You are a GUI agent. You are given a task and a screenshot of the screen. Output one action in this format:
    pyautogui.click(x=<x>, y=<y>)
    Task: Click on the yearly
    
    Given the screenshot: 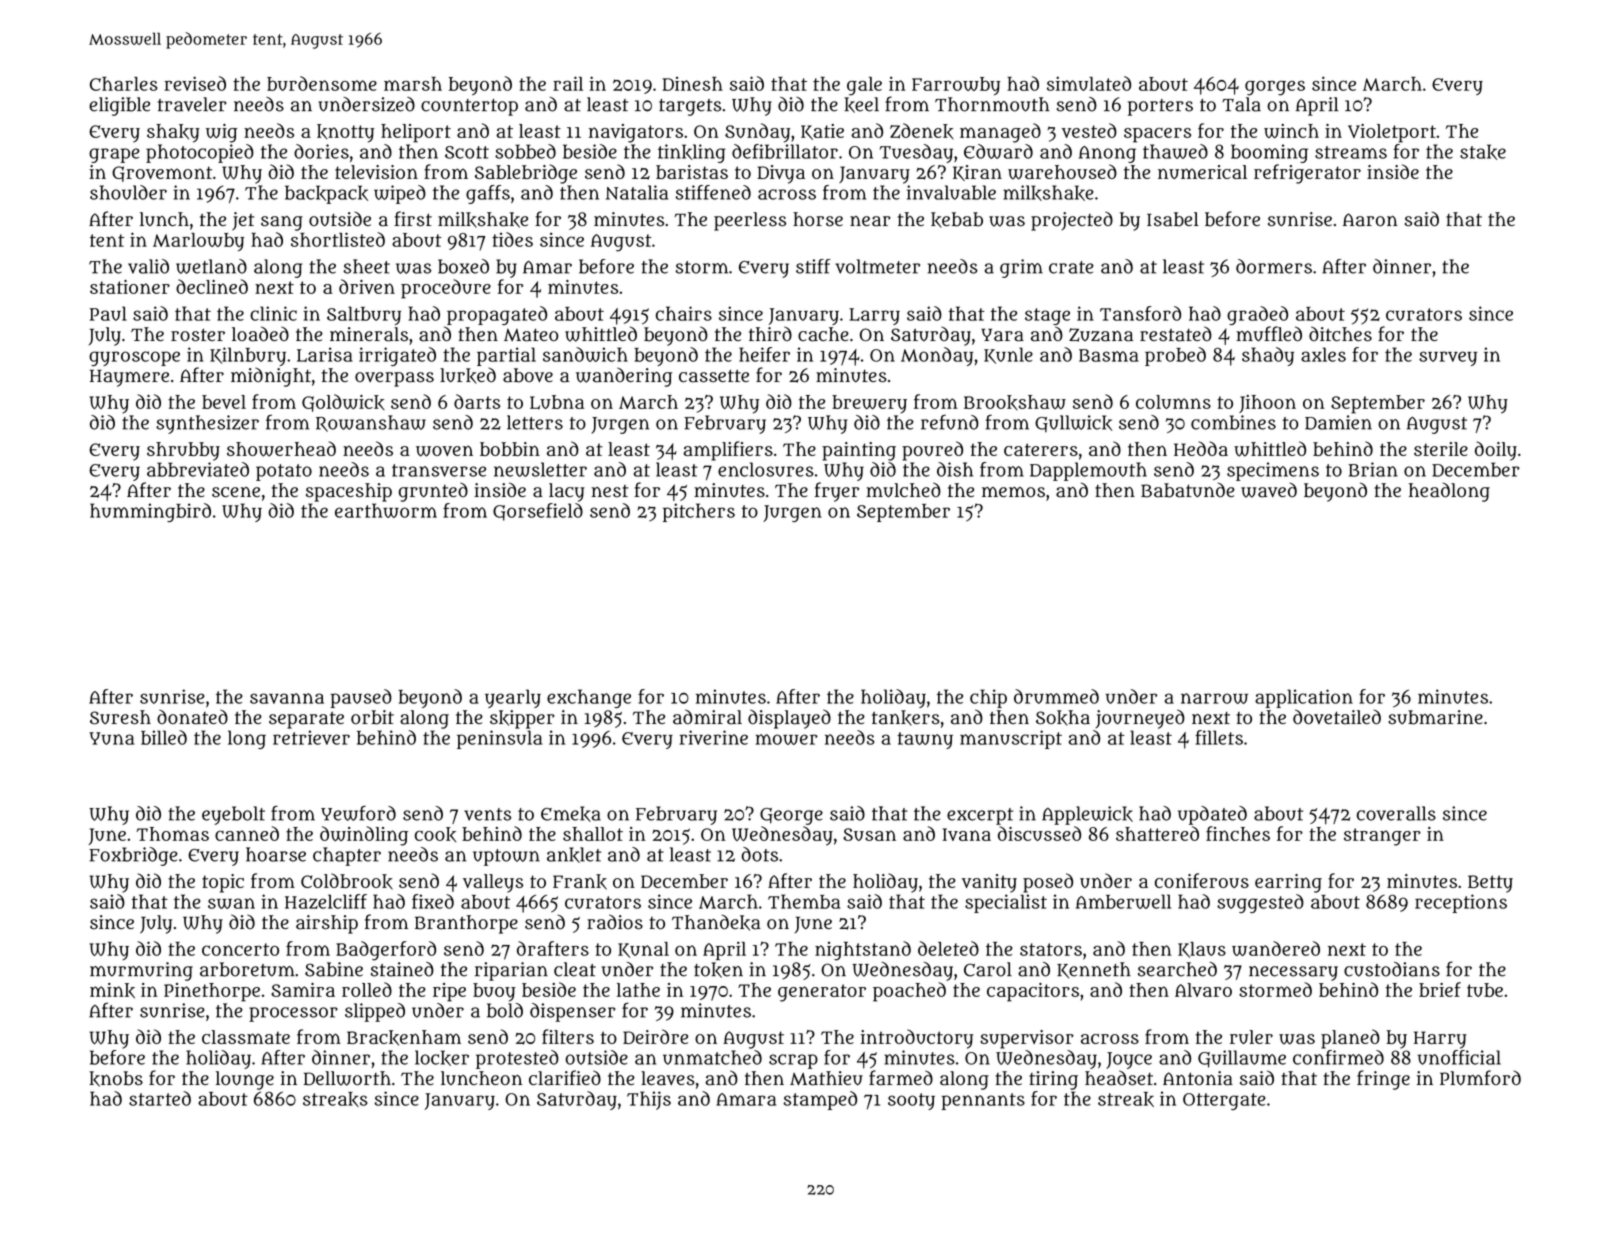 What is the action you would take?
    pyautogui.click(x=513, y=698)
